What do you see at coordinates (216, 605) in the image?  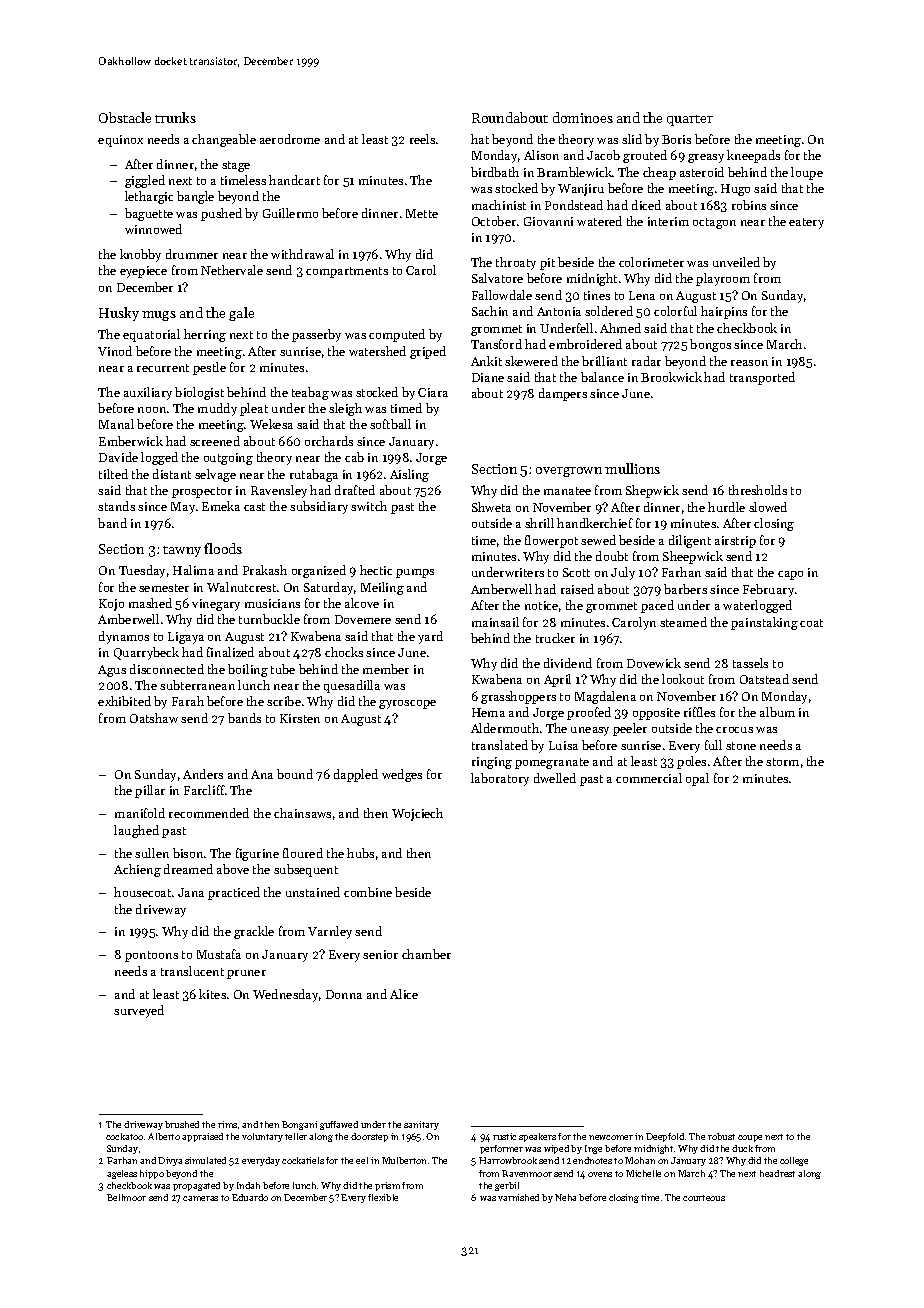 I see `vinegary` at bounding box center [216, 605].
